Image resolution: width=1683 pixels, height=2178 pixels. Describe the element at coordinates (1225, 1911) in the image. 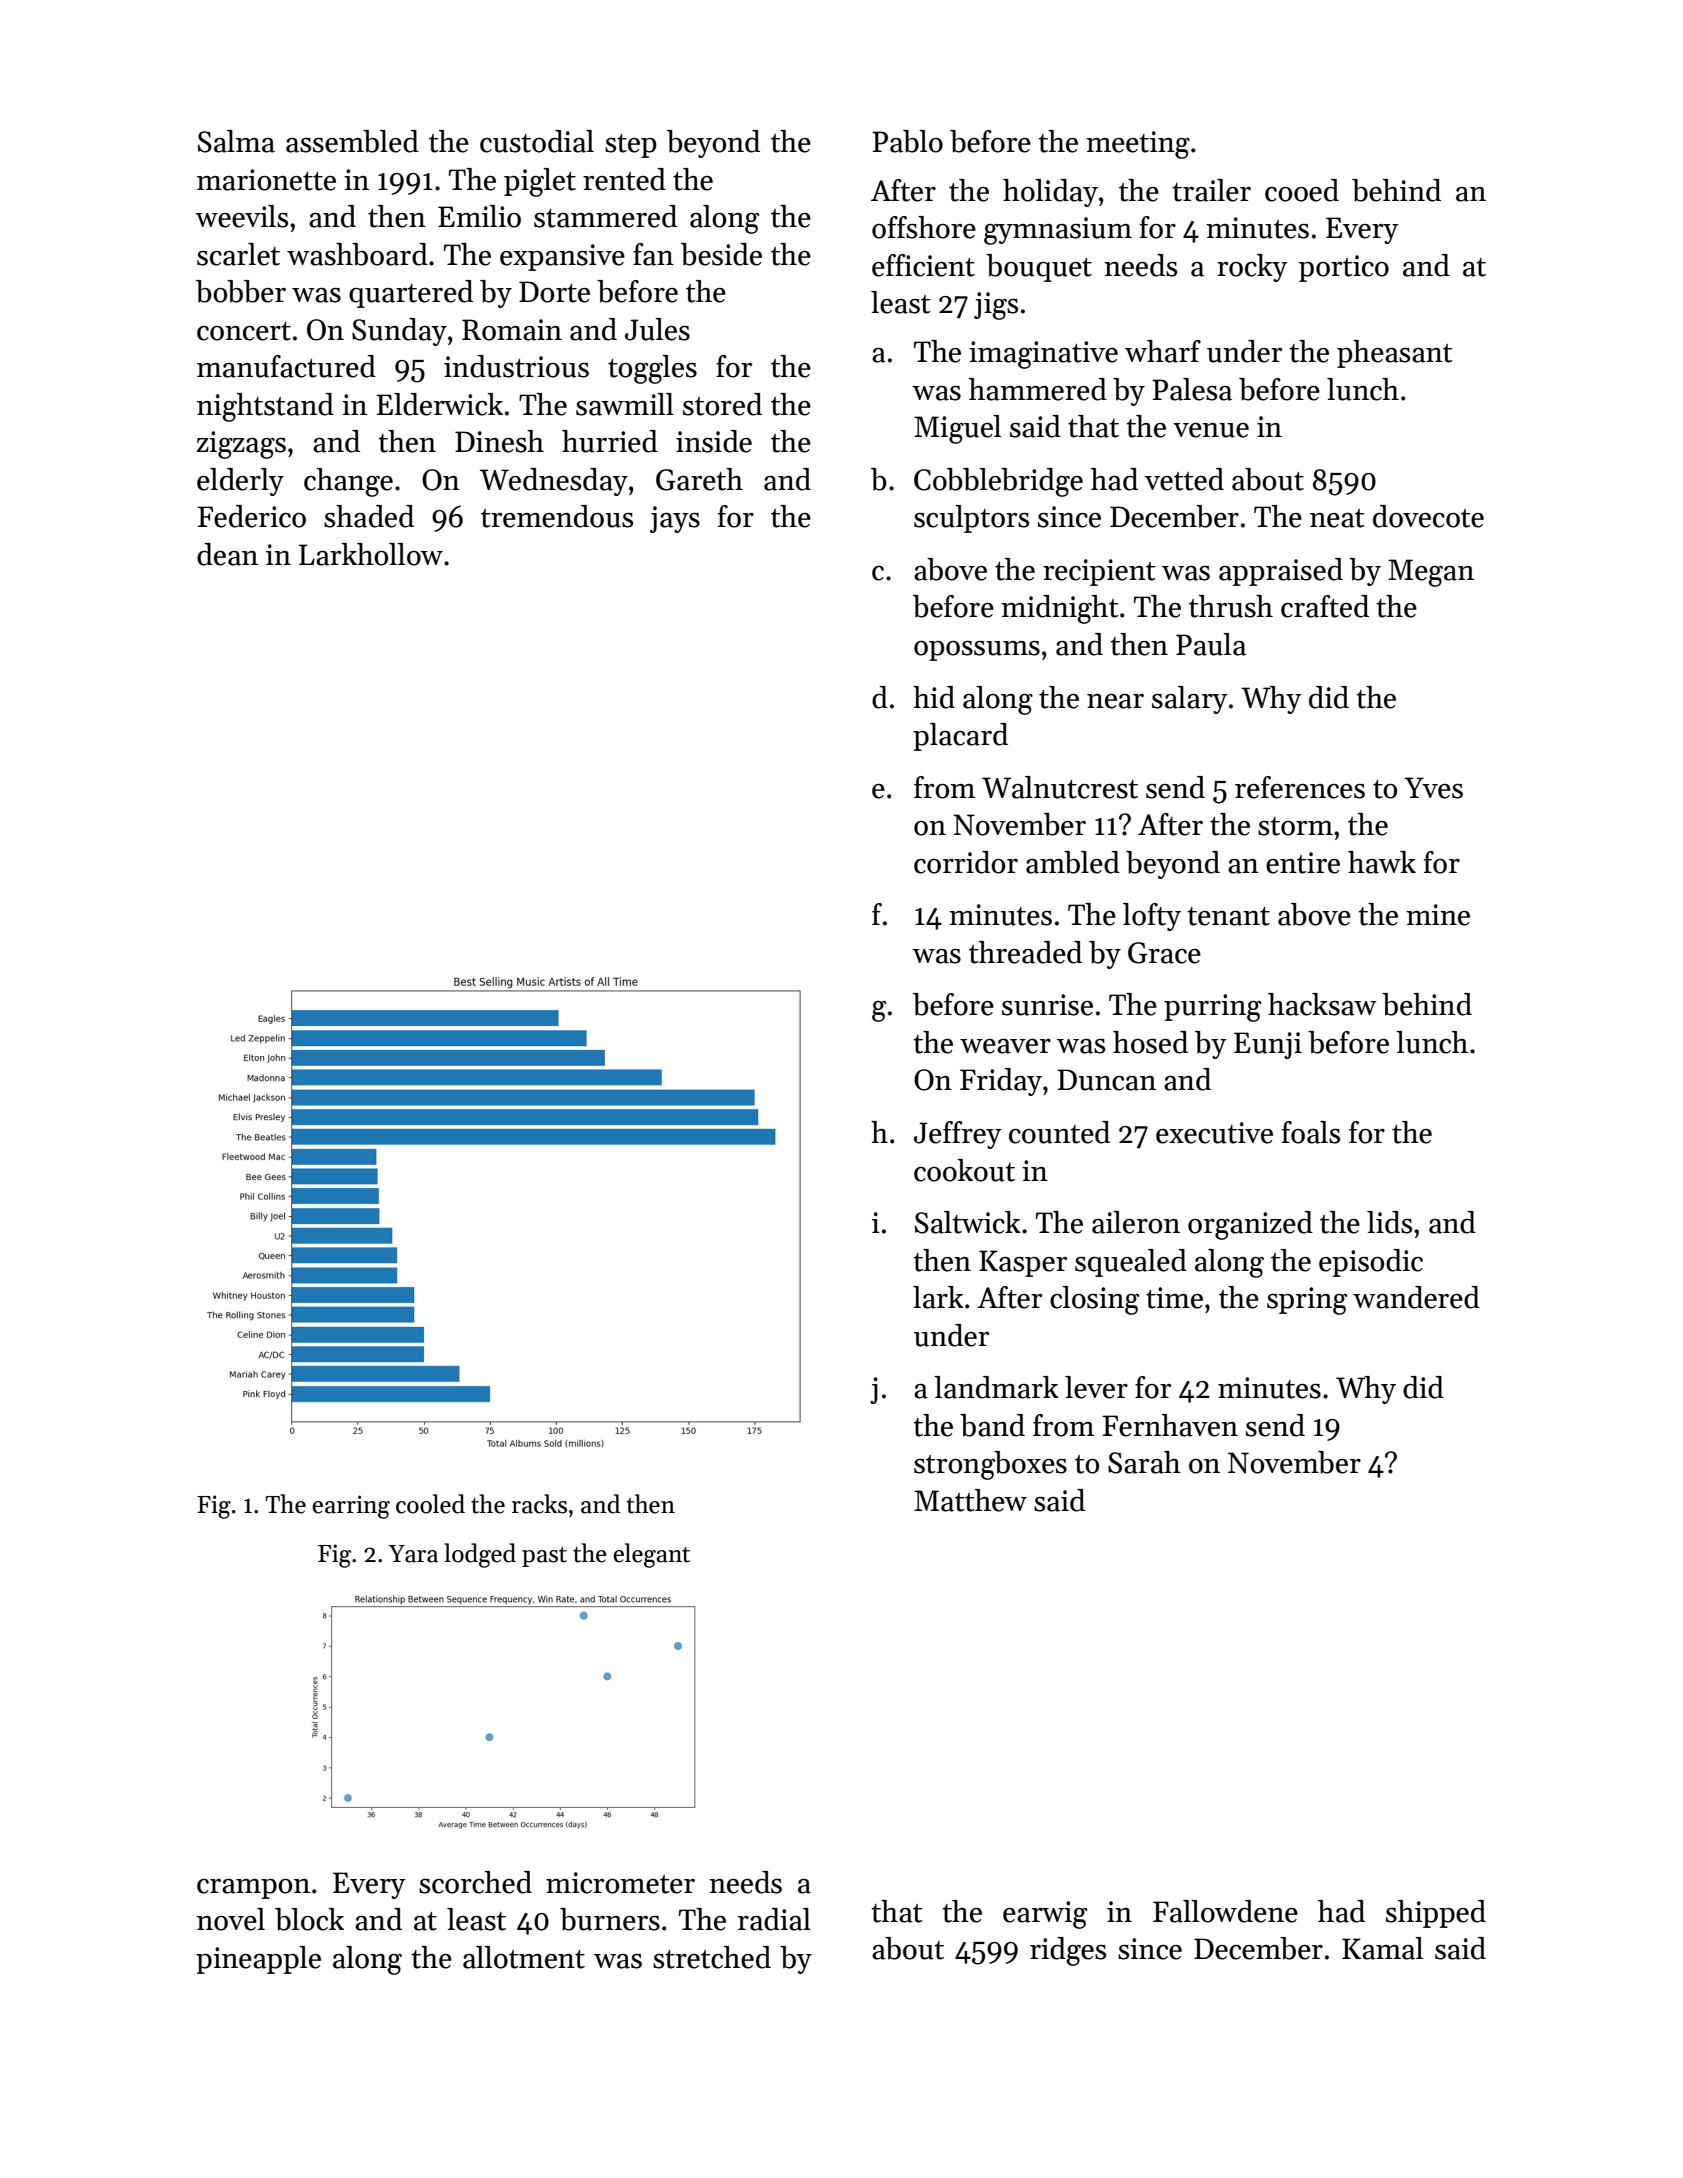

I see `Fallowdene` at that location.
